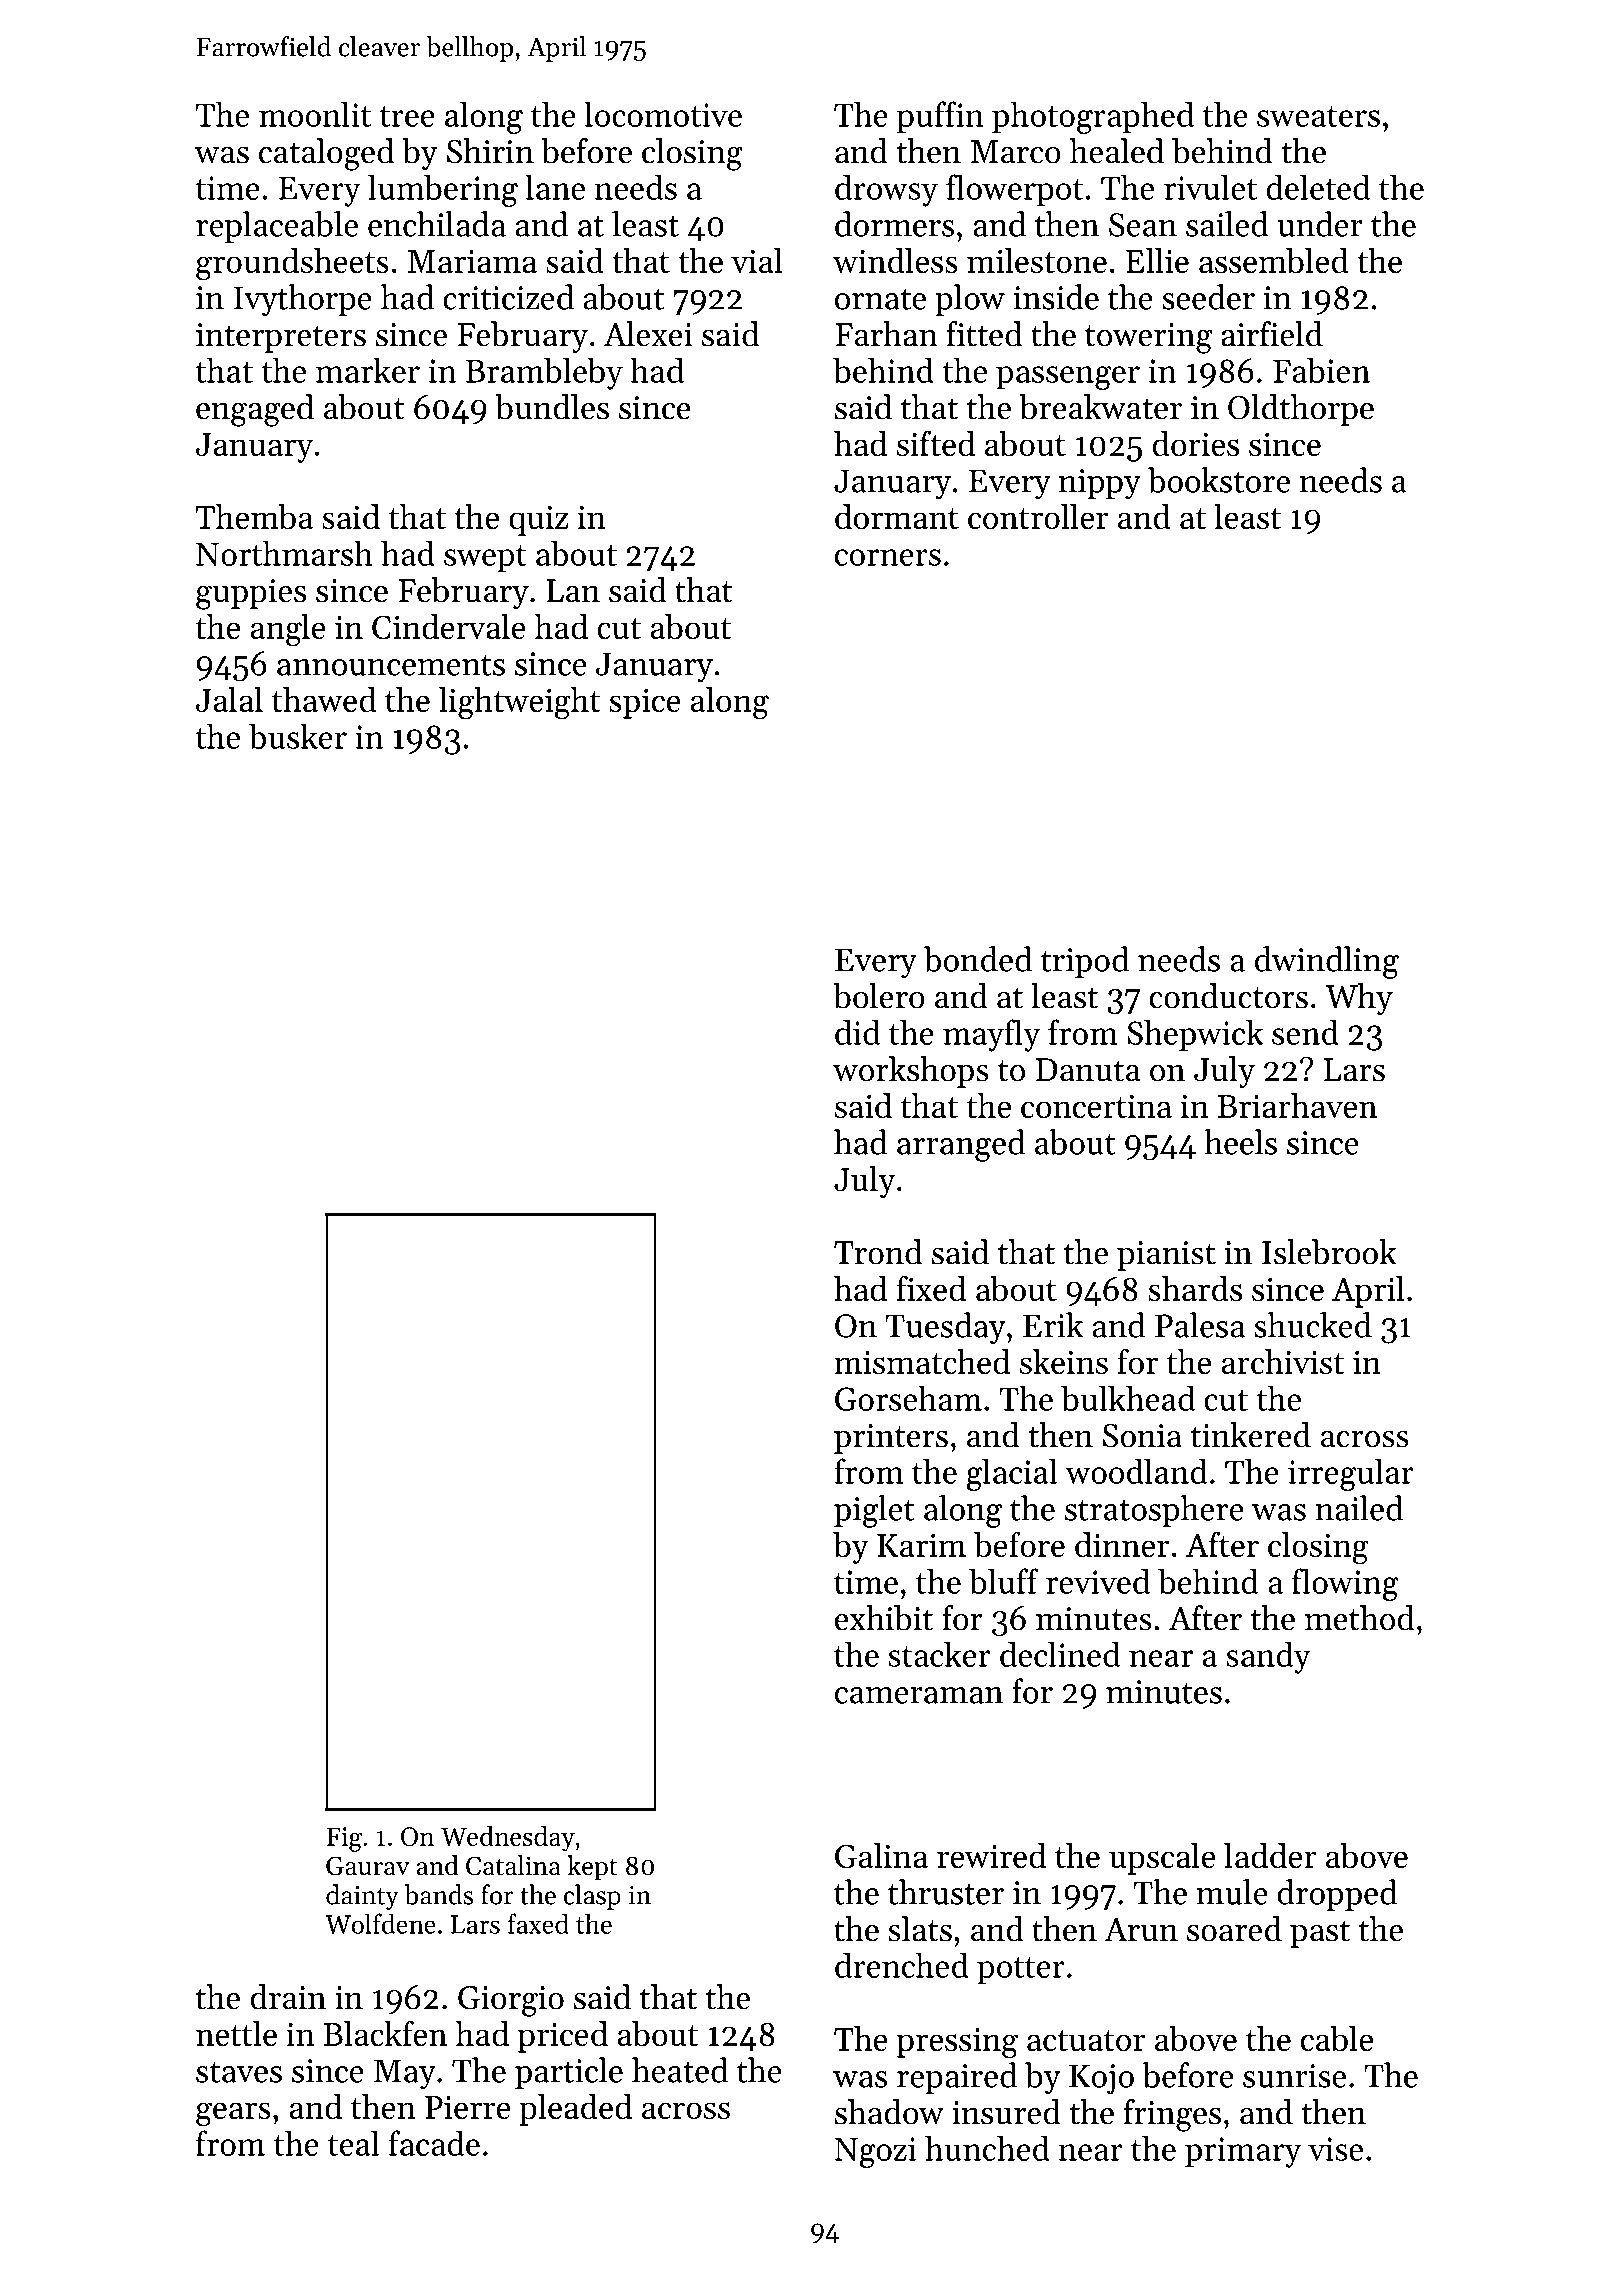  Describe the element at coordinates (1318, 116) in the image. I see `sweaters` at that location.
